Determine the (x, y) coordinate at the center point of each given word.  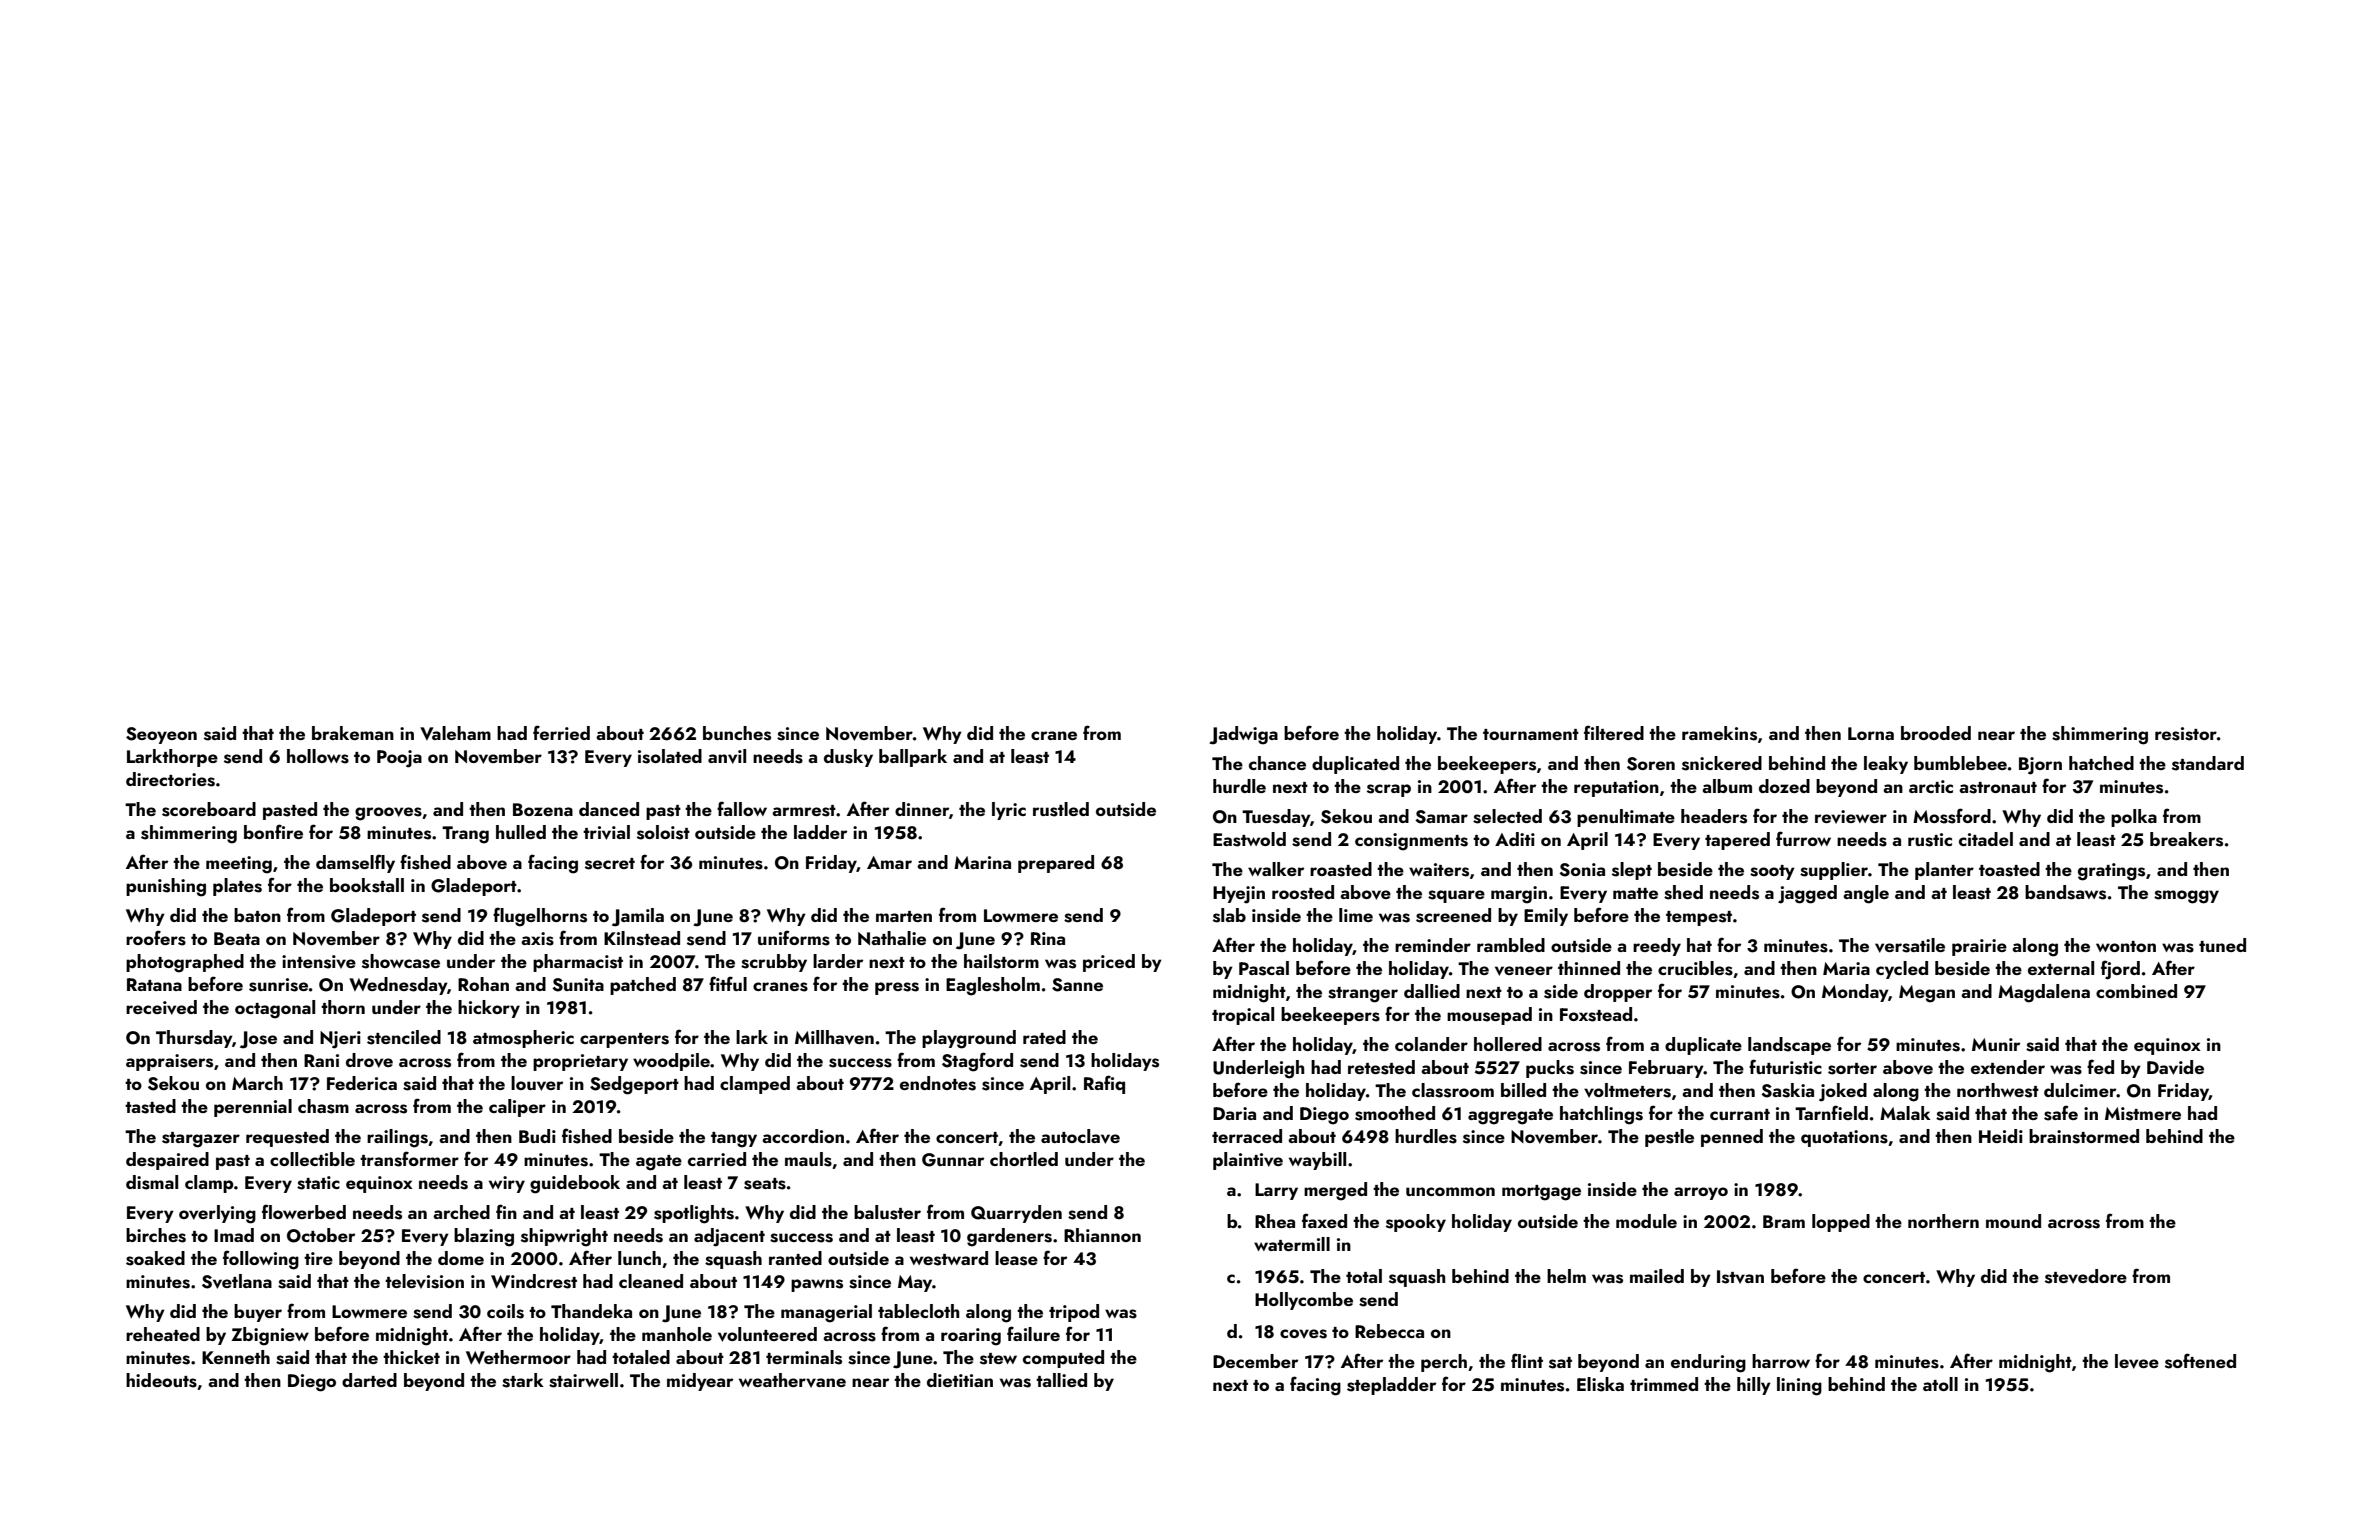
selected (1507, 816)
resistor (2186, 734)
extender (2008, 1067)
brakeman (353, 733)
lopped (1841, 1223)
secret (610, 864)
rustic (1930, 840)
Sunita (578, 985)
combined (2136, 991)
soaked (155, 1258)
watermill (1292, 1244)
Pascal (1264, 968)
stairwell (583, 1380)
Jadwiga (1243, 735)
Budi (537, 1136)
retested (1381, 1067)
